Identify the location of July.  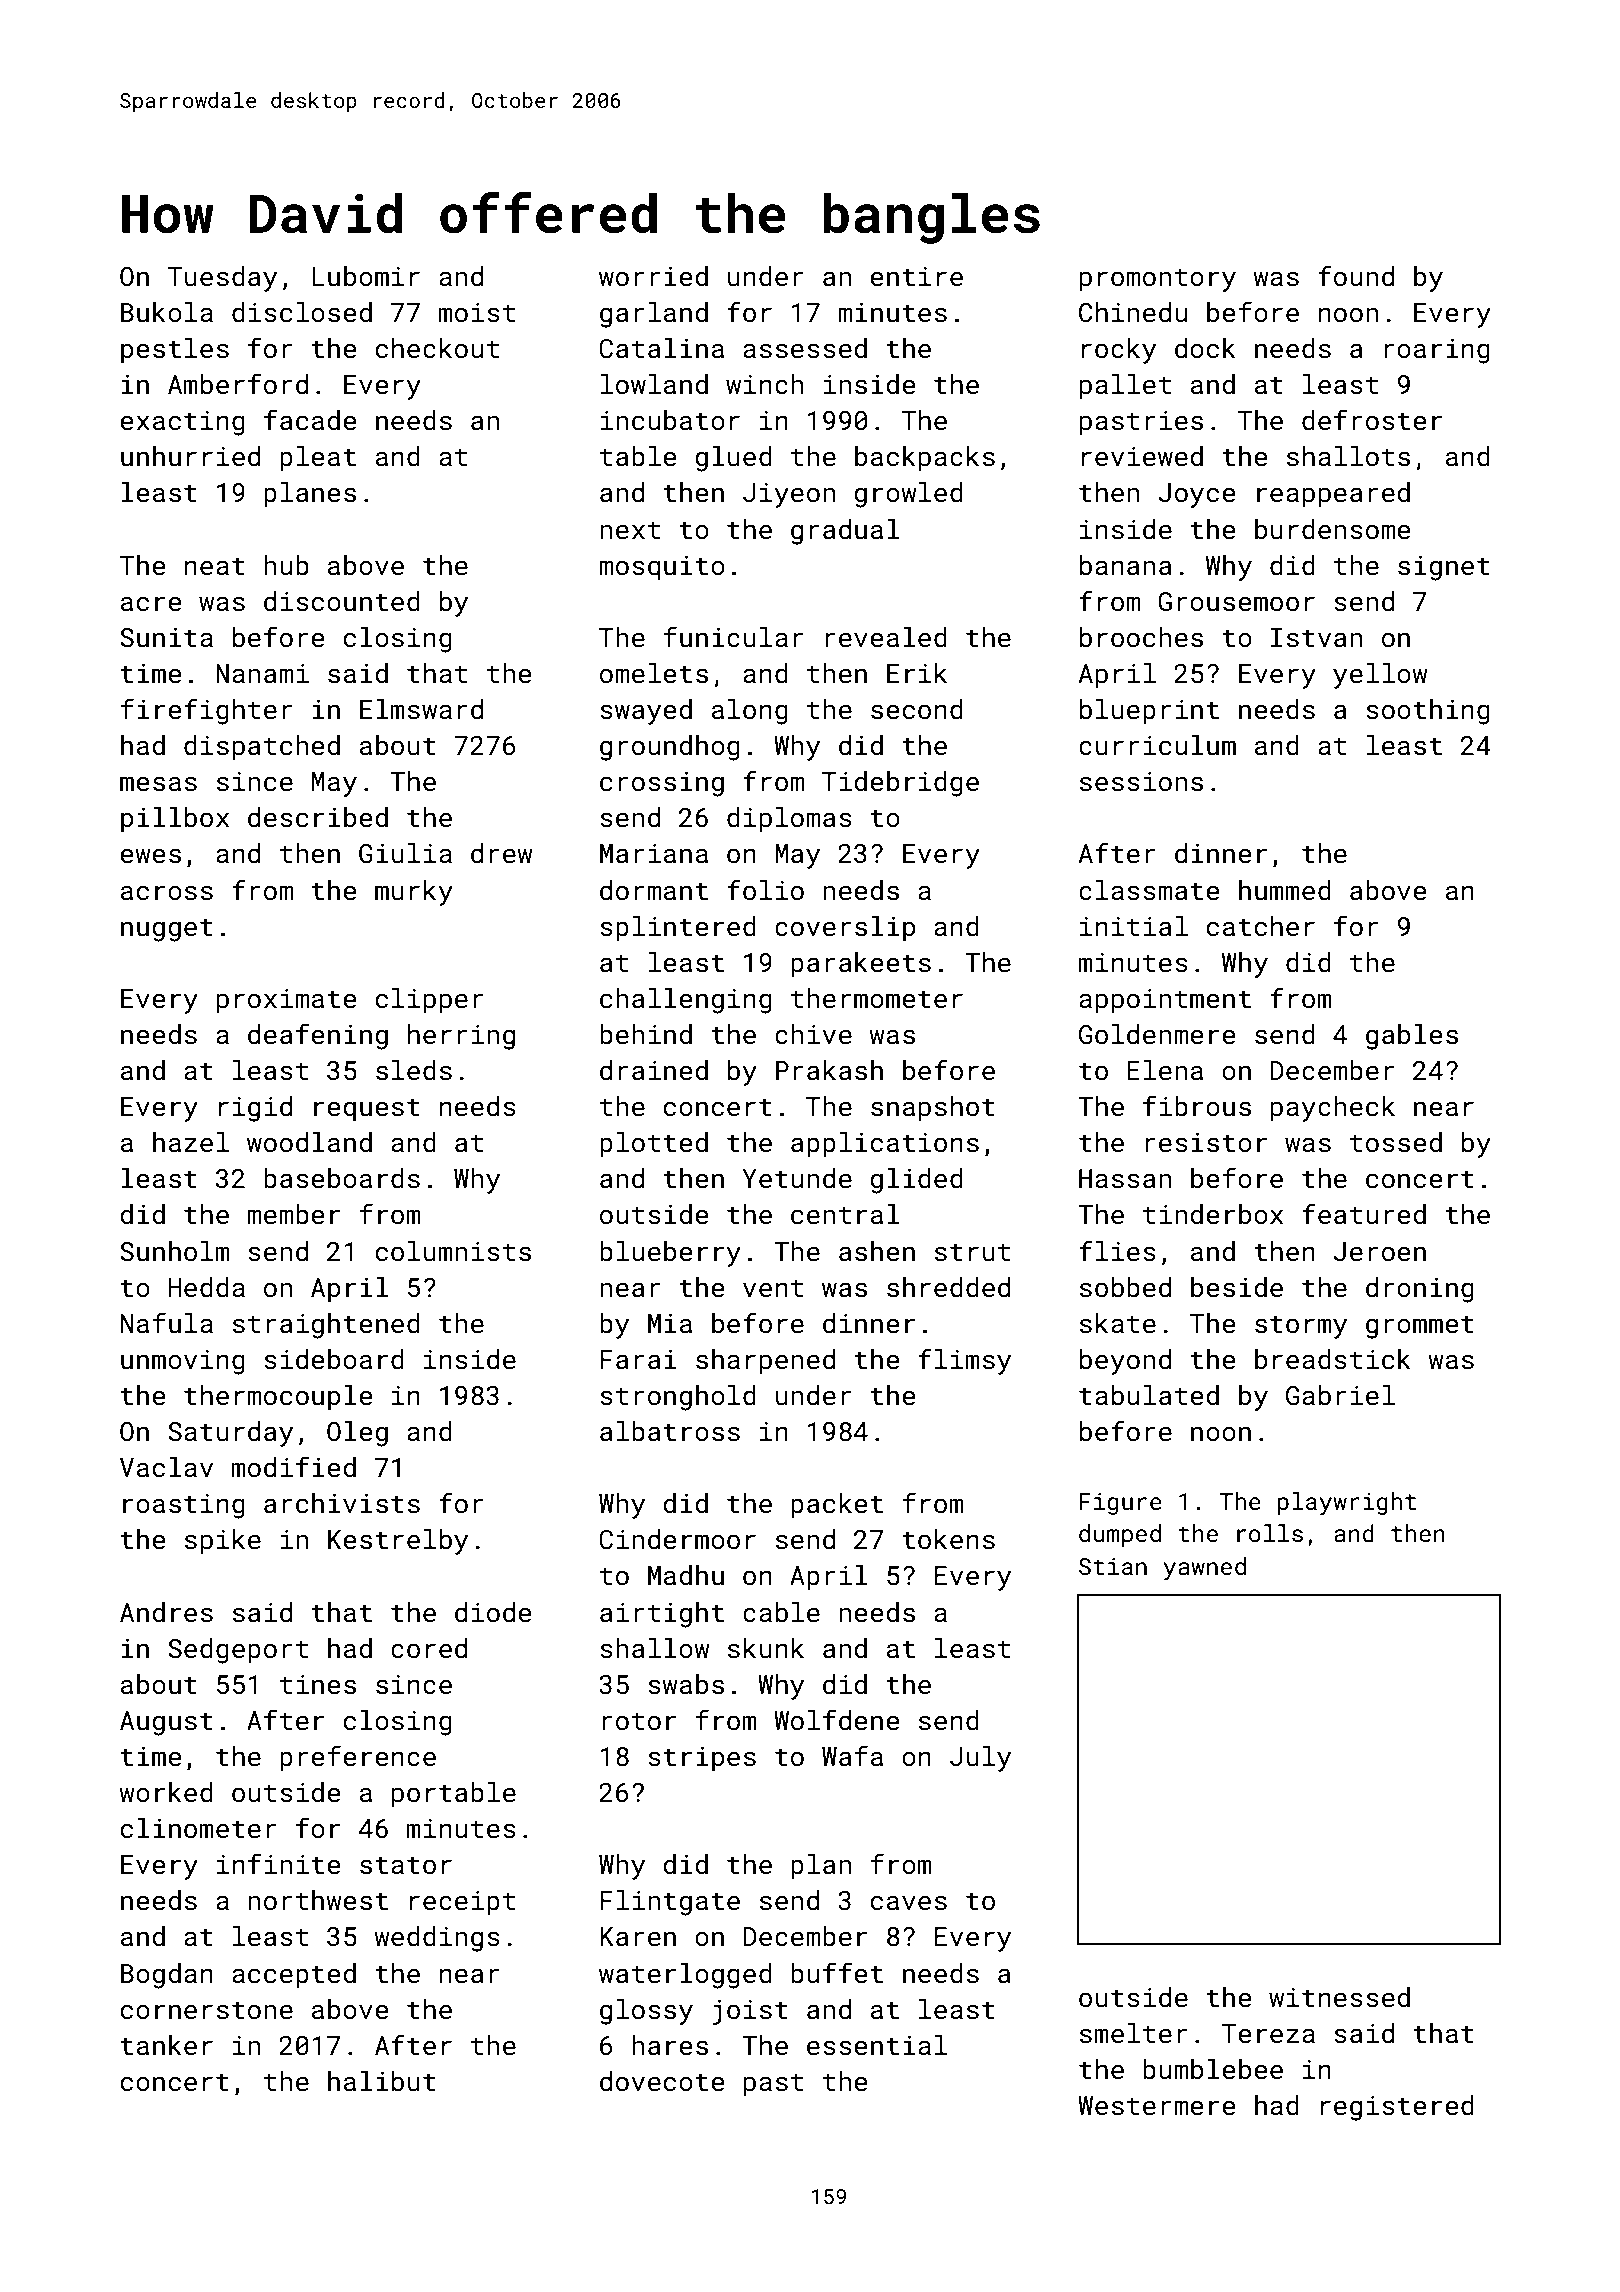
(980, 1759).
